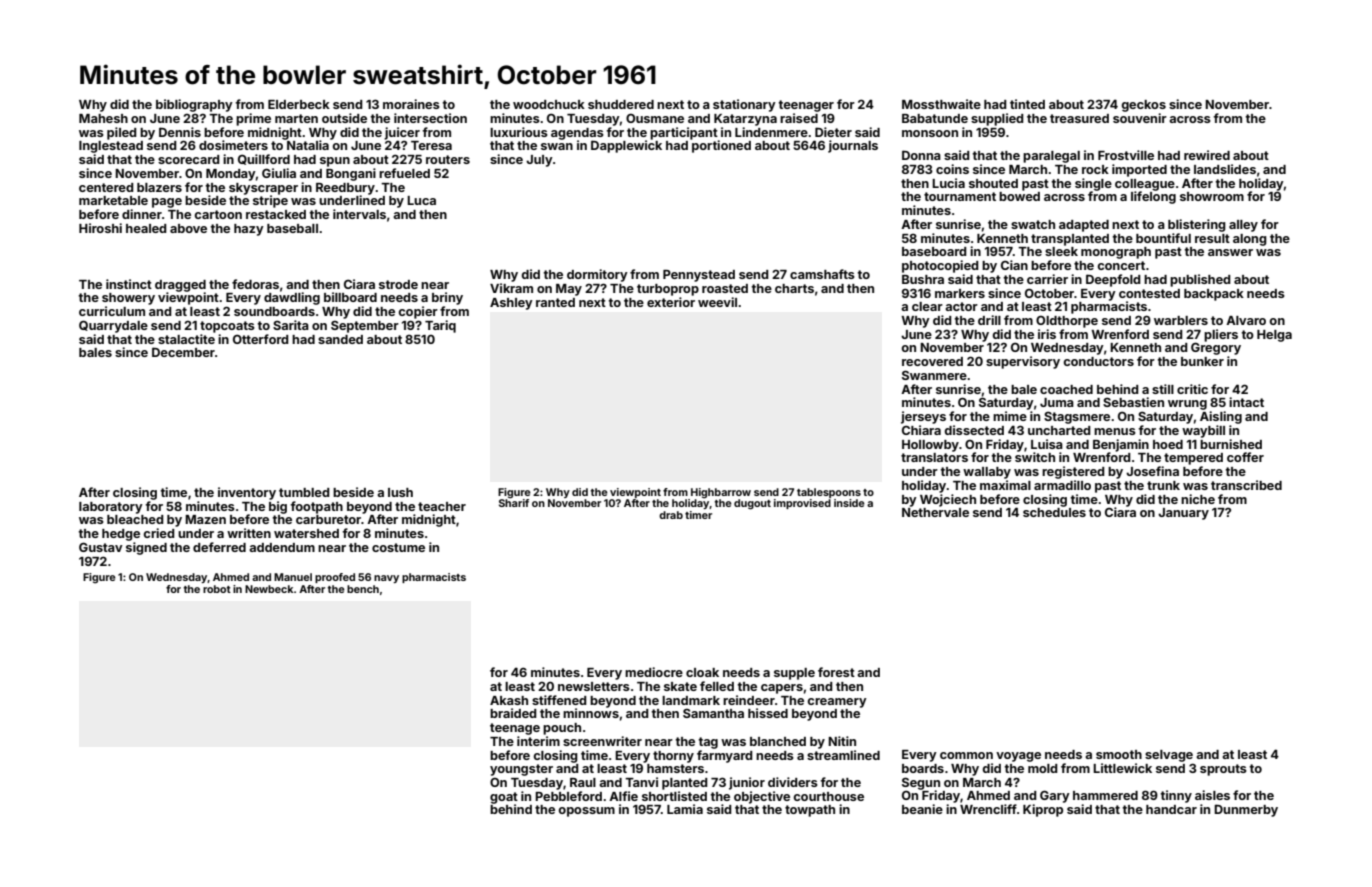 The image size is (1372, 887). I want to click on braided, so click(513, 713).
